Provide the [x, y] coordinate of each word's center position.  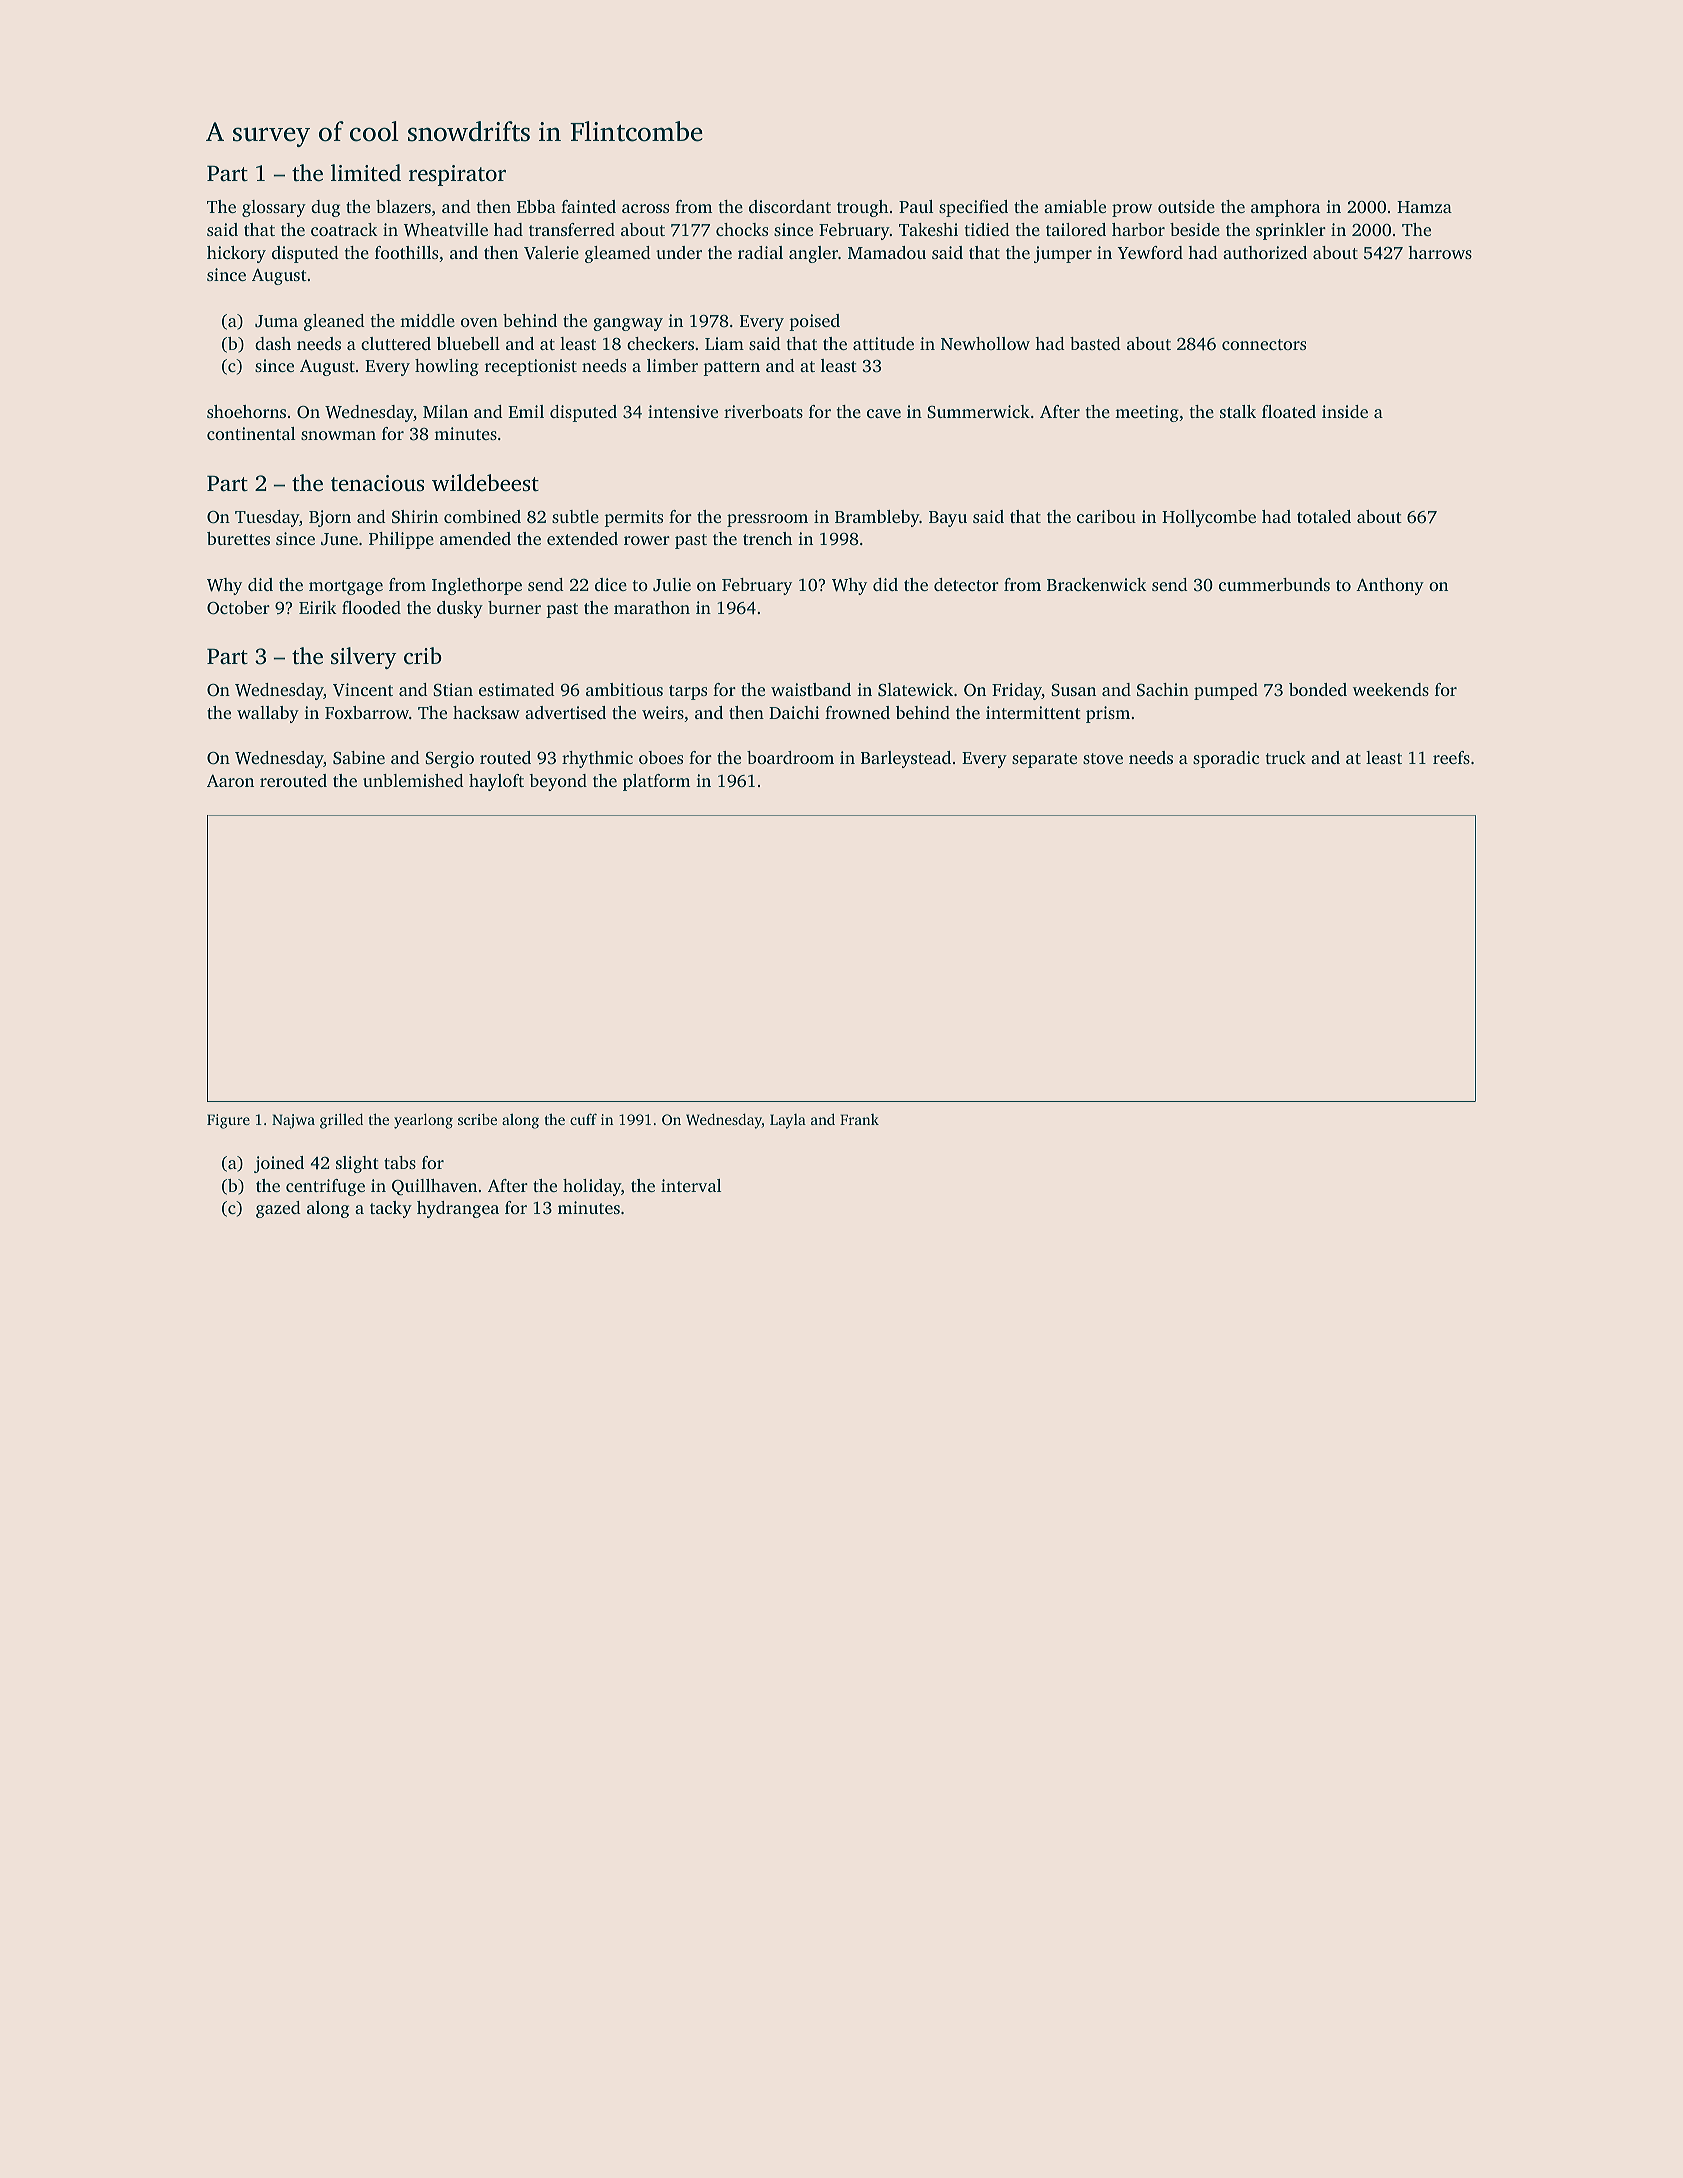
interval [691, 1185]
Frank [859, 1119]
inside [1345, 411]
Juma [276, 321]
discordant [790, 206]
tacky [391, 1209]
